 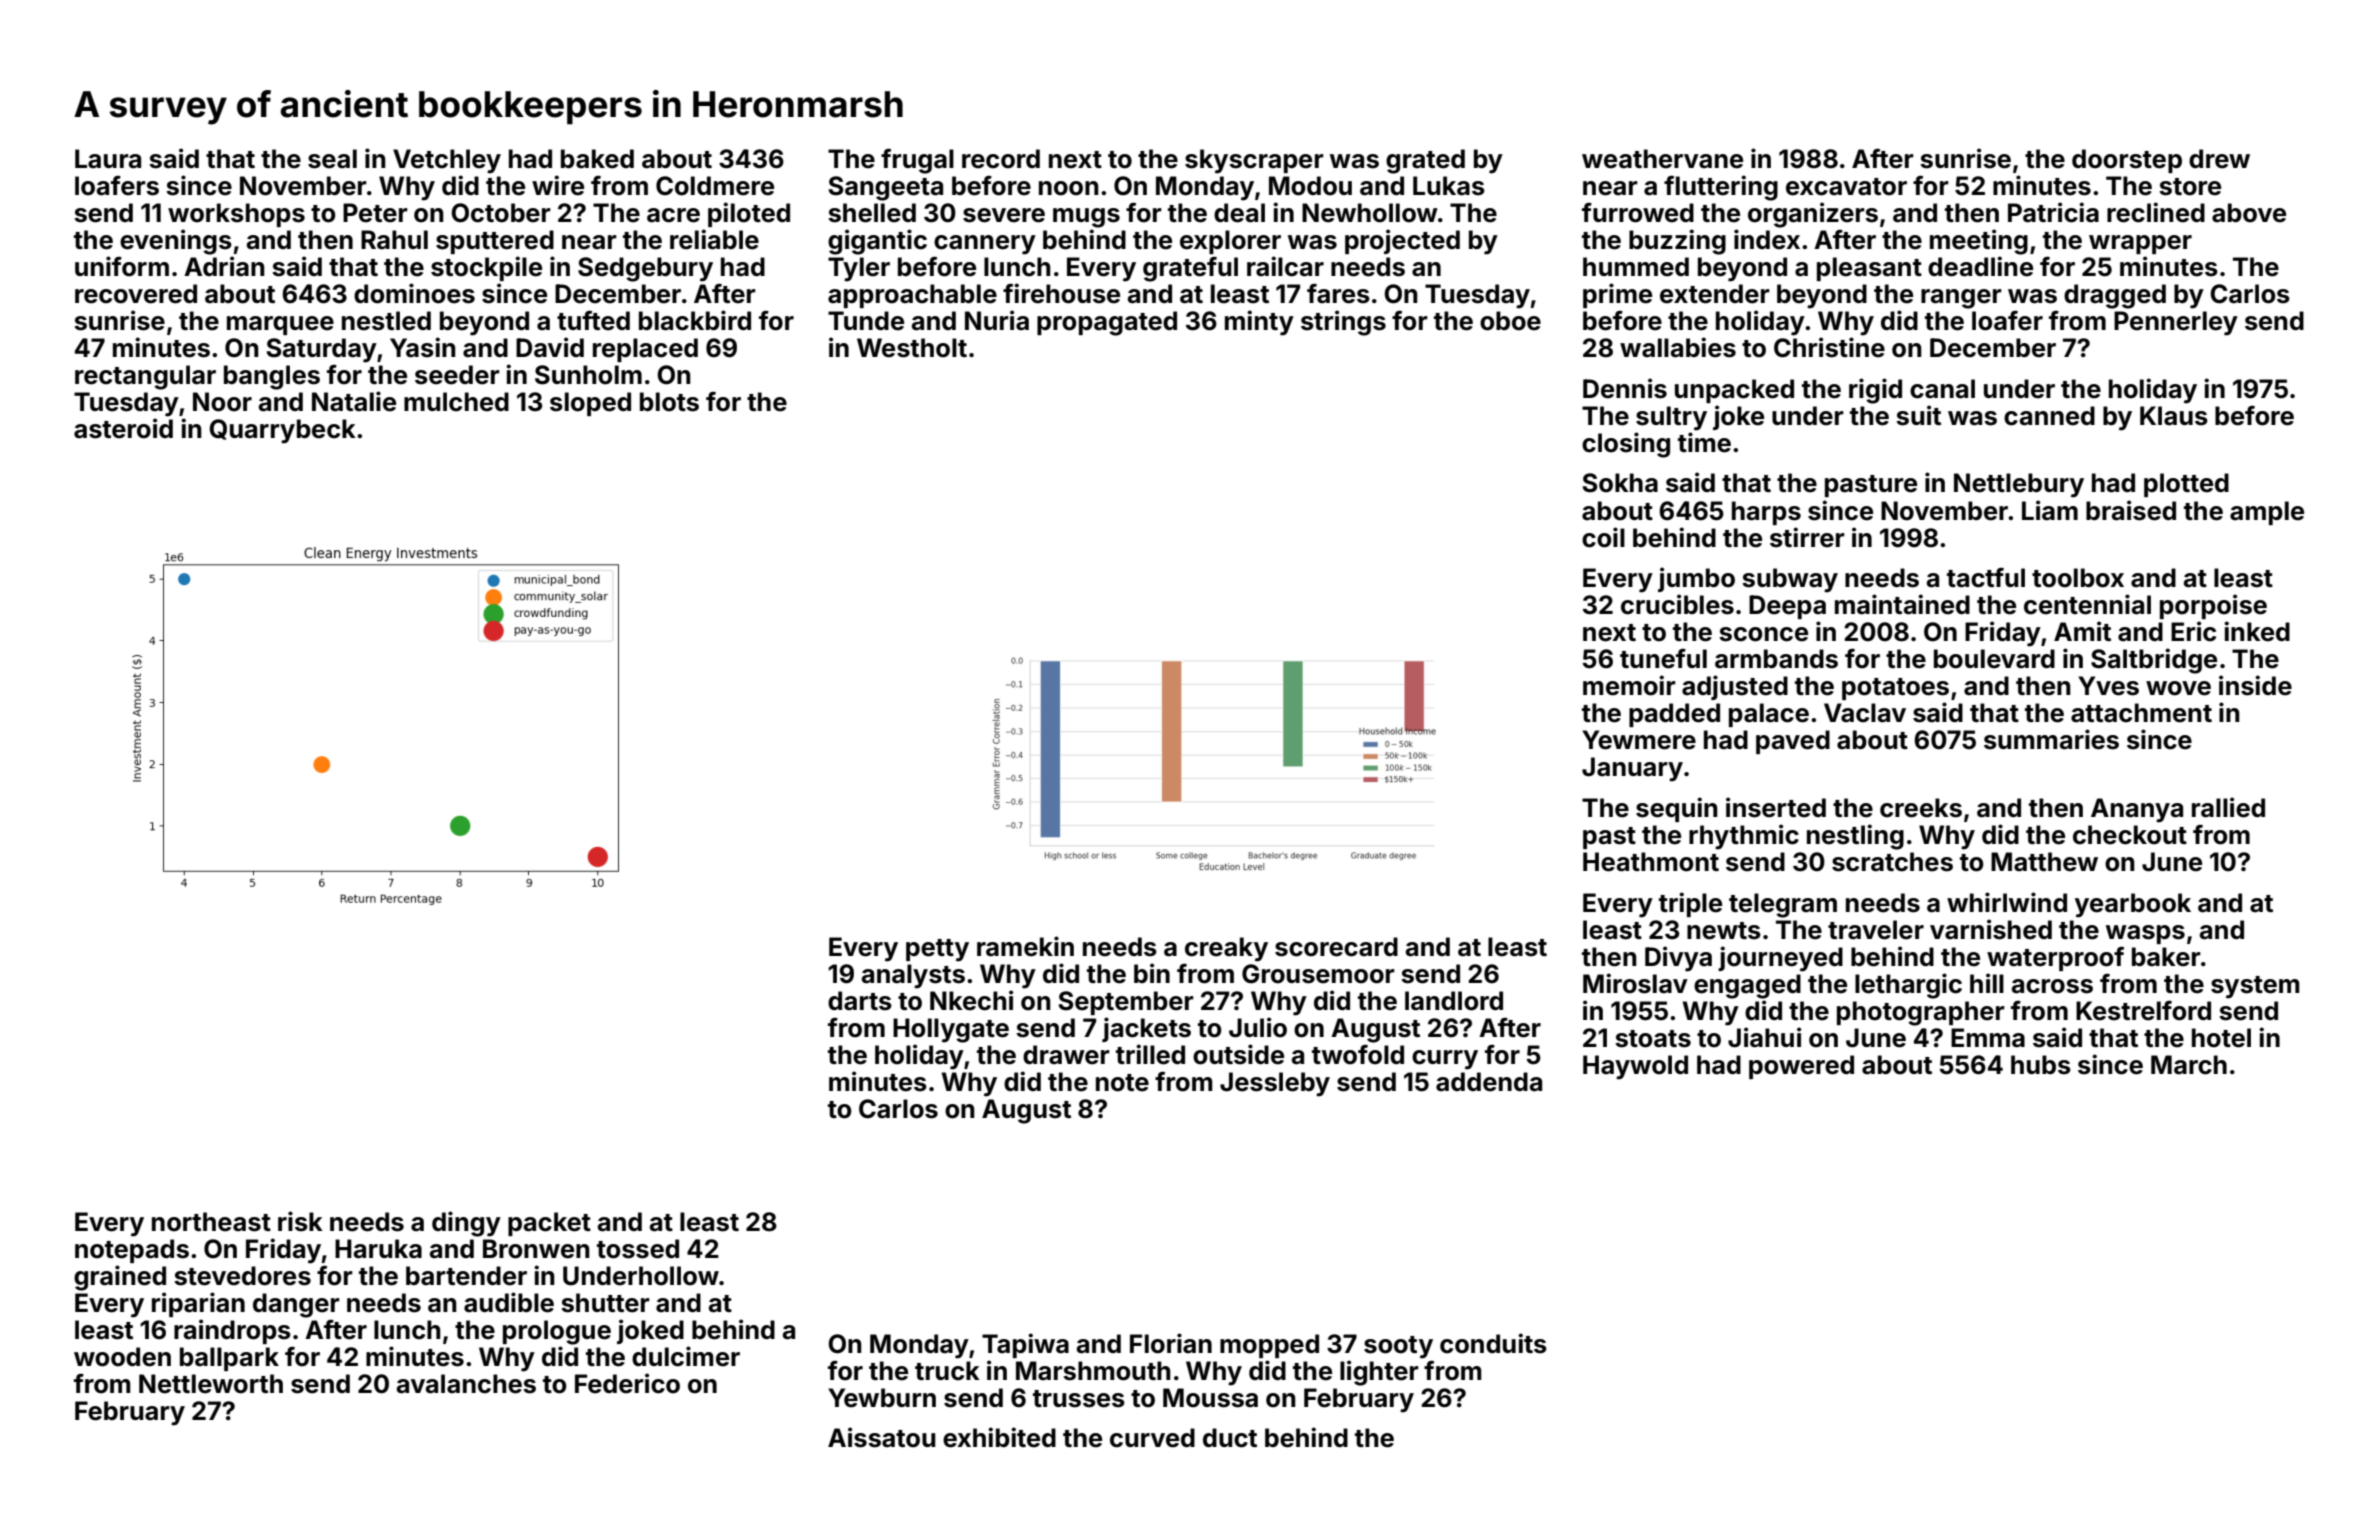 I want to click on checkout, so click(x=2130, y=835).
